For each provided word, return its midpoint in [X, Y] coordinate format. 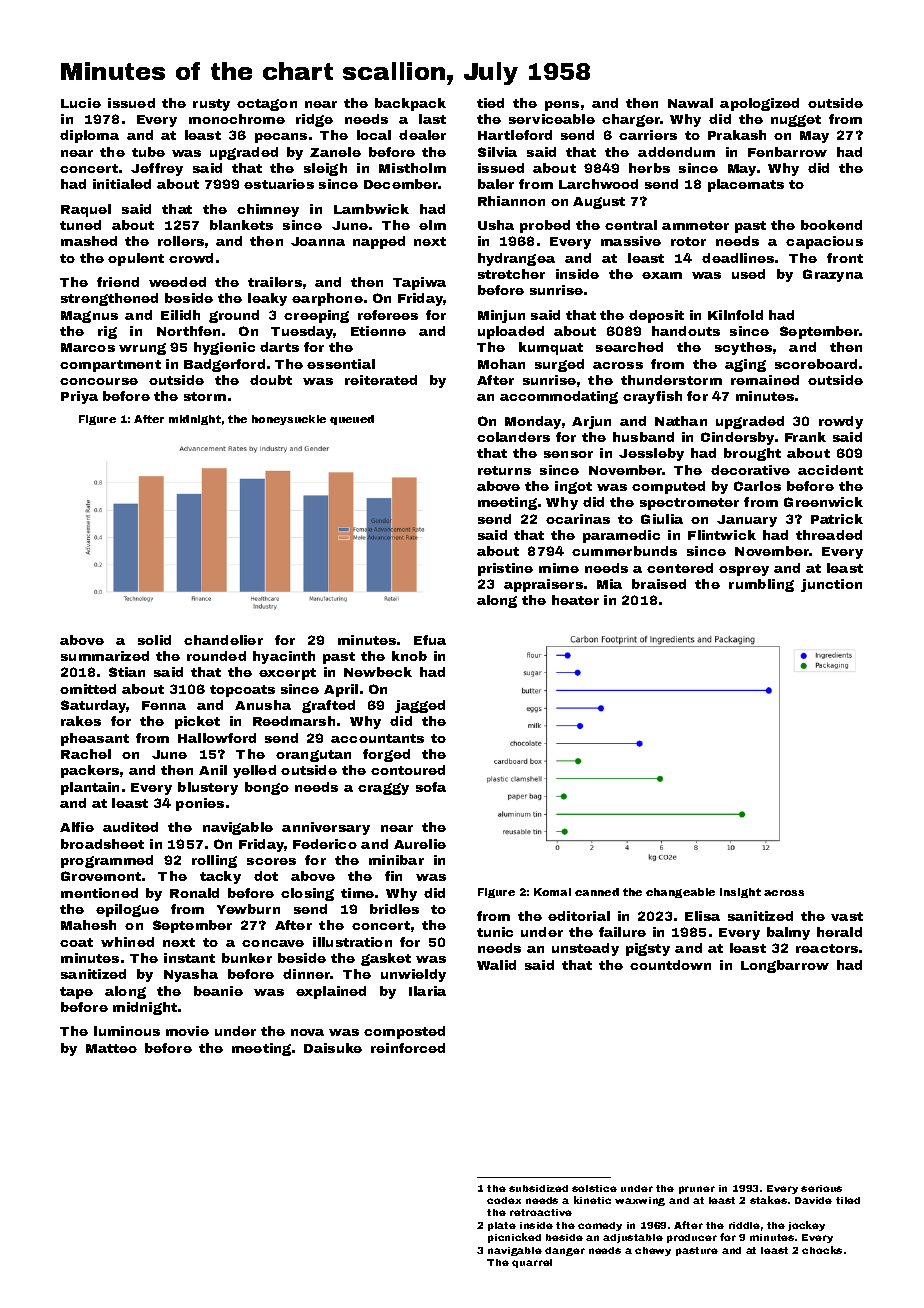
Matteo [111, 1048]
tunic [495, 932]
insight [740, 893]
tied [490, 103]
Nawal [690, 103]
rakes [81, 721]
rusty [211, 105]
